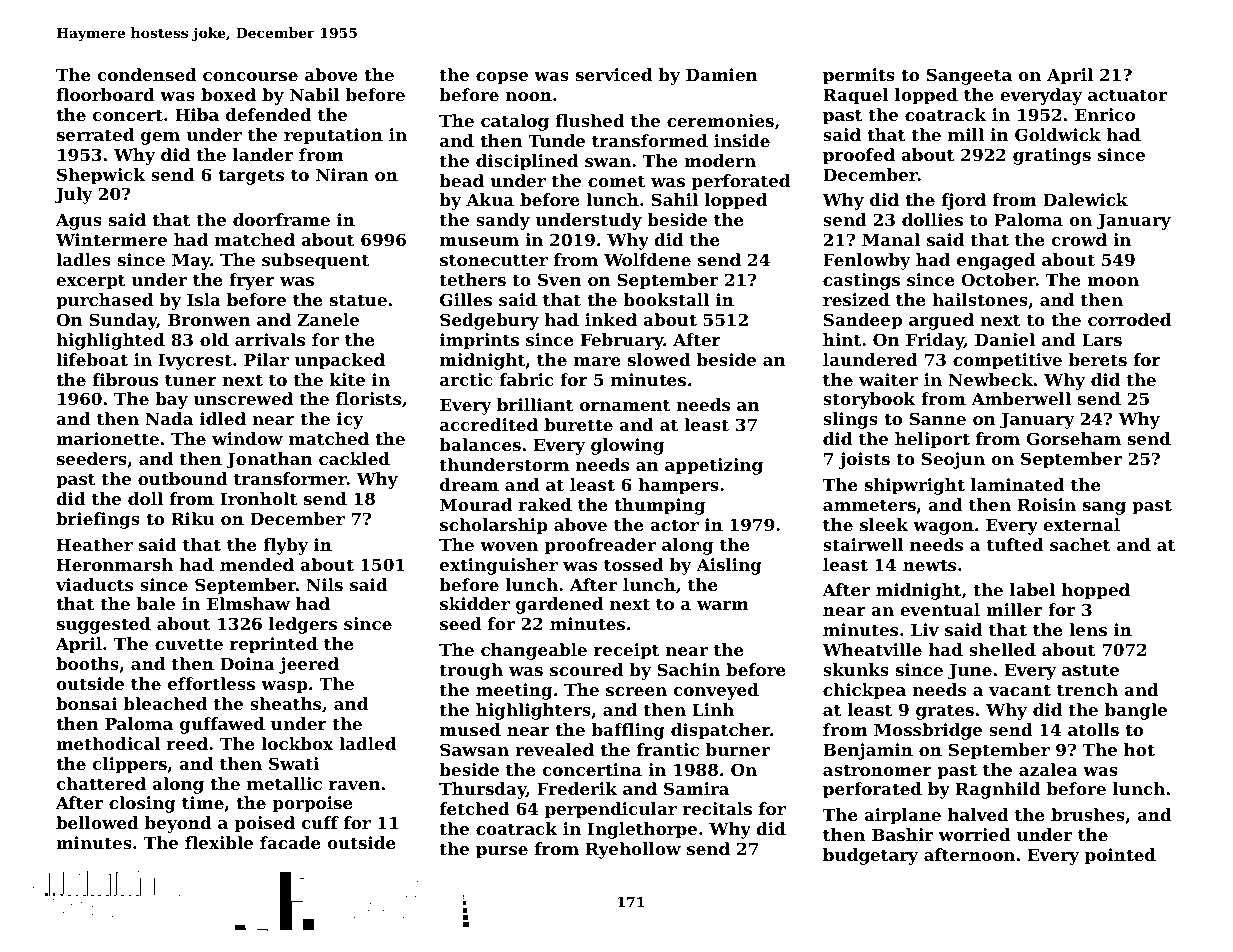  Describe the element at coordinates (86, 703) in the document. I see `bonsai` at that location.
